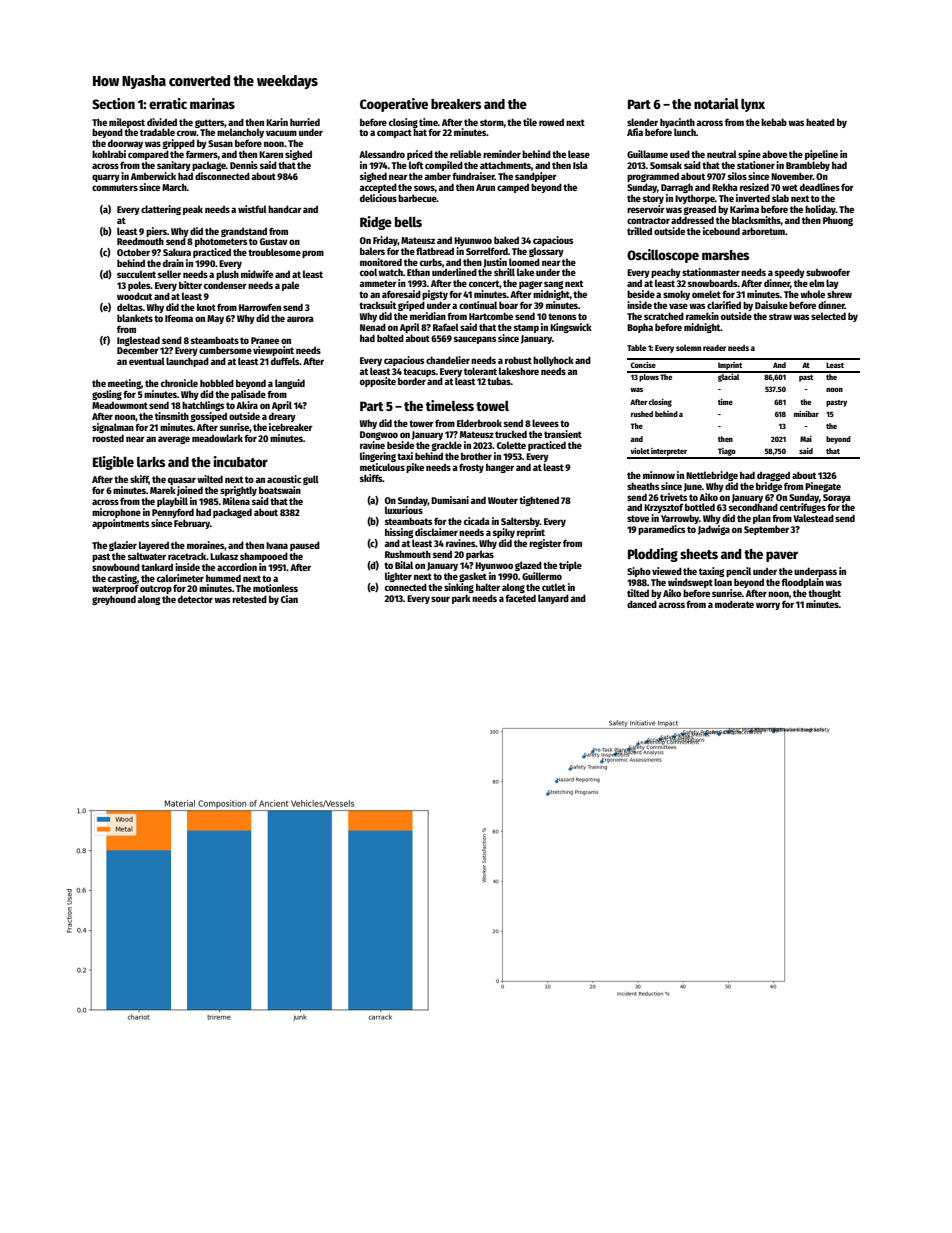  What do you see at coordinates (553, 599) in the screenshot?
I see `lanyard` at bounding box center [553, 599].
